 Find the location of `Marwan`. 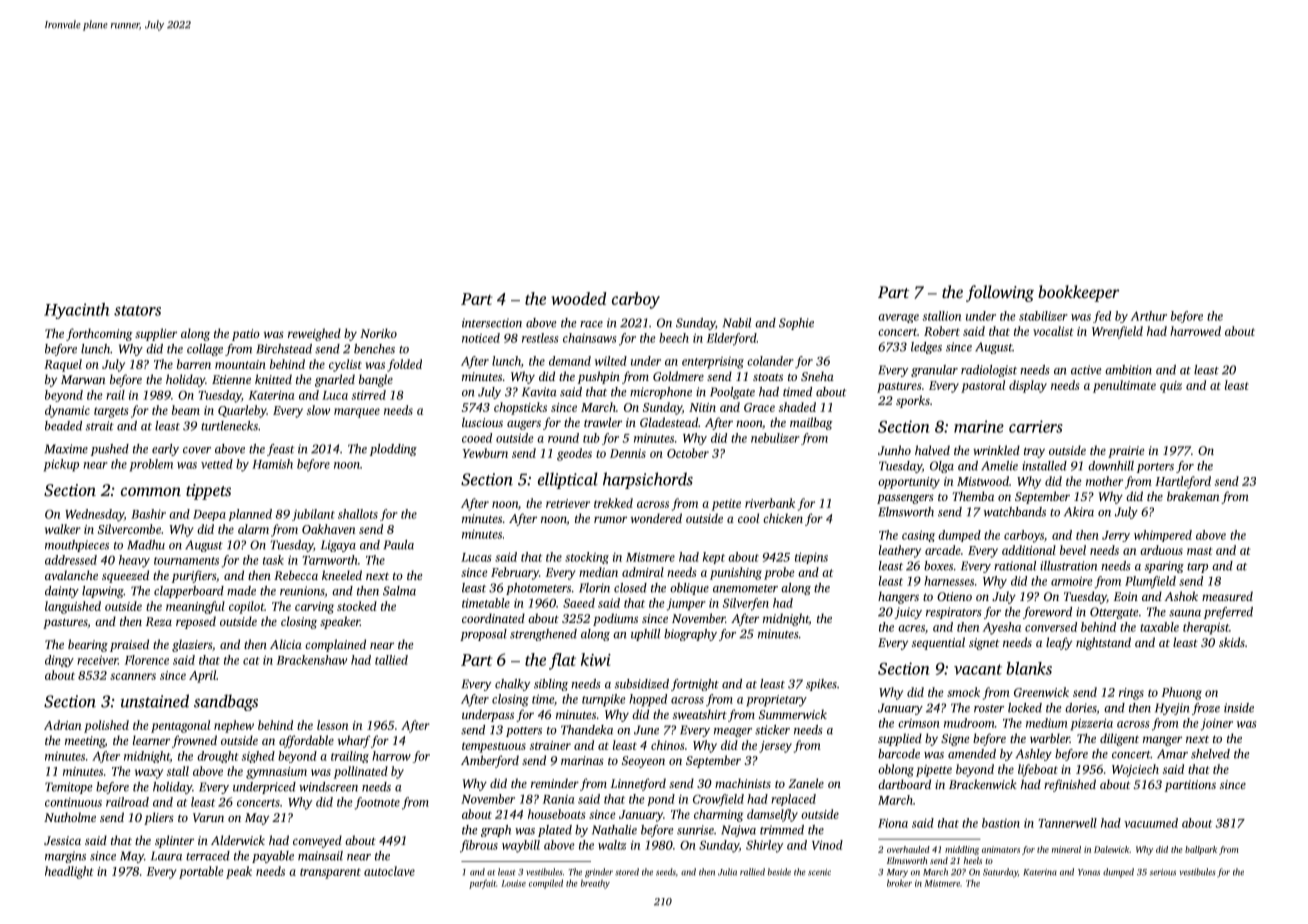

Marwan is located at coordinates (83, 379).
